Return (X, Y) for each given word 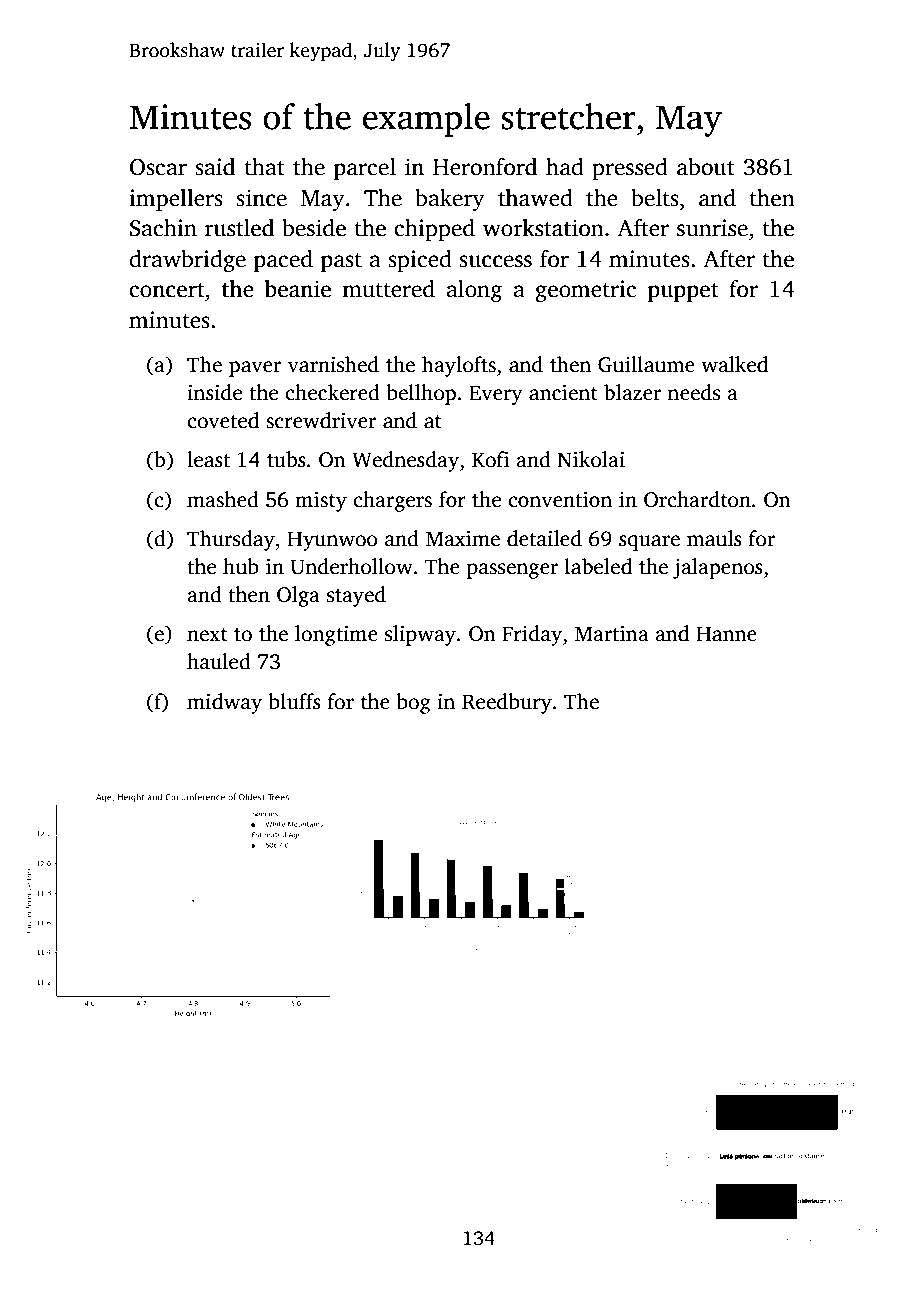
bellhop (421, 394)
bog (413, 703)
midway (224, 703)
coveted (223, 420)
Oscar (158, 167)
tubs (286, 459)
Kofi (490, 459)
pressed (630, 169)
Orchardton (697, 499)
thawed (535, 198)
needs (693, 392)
